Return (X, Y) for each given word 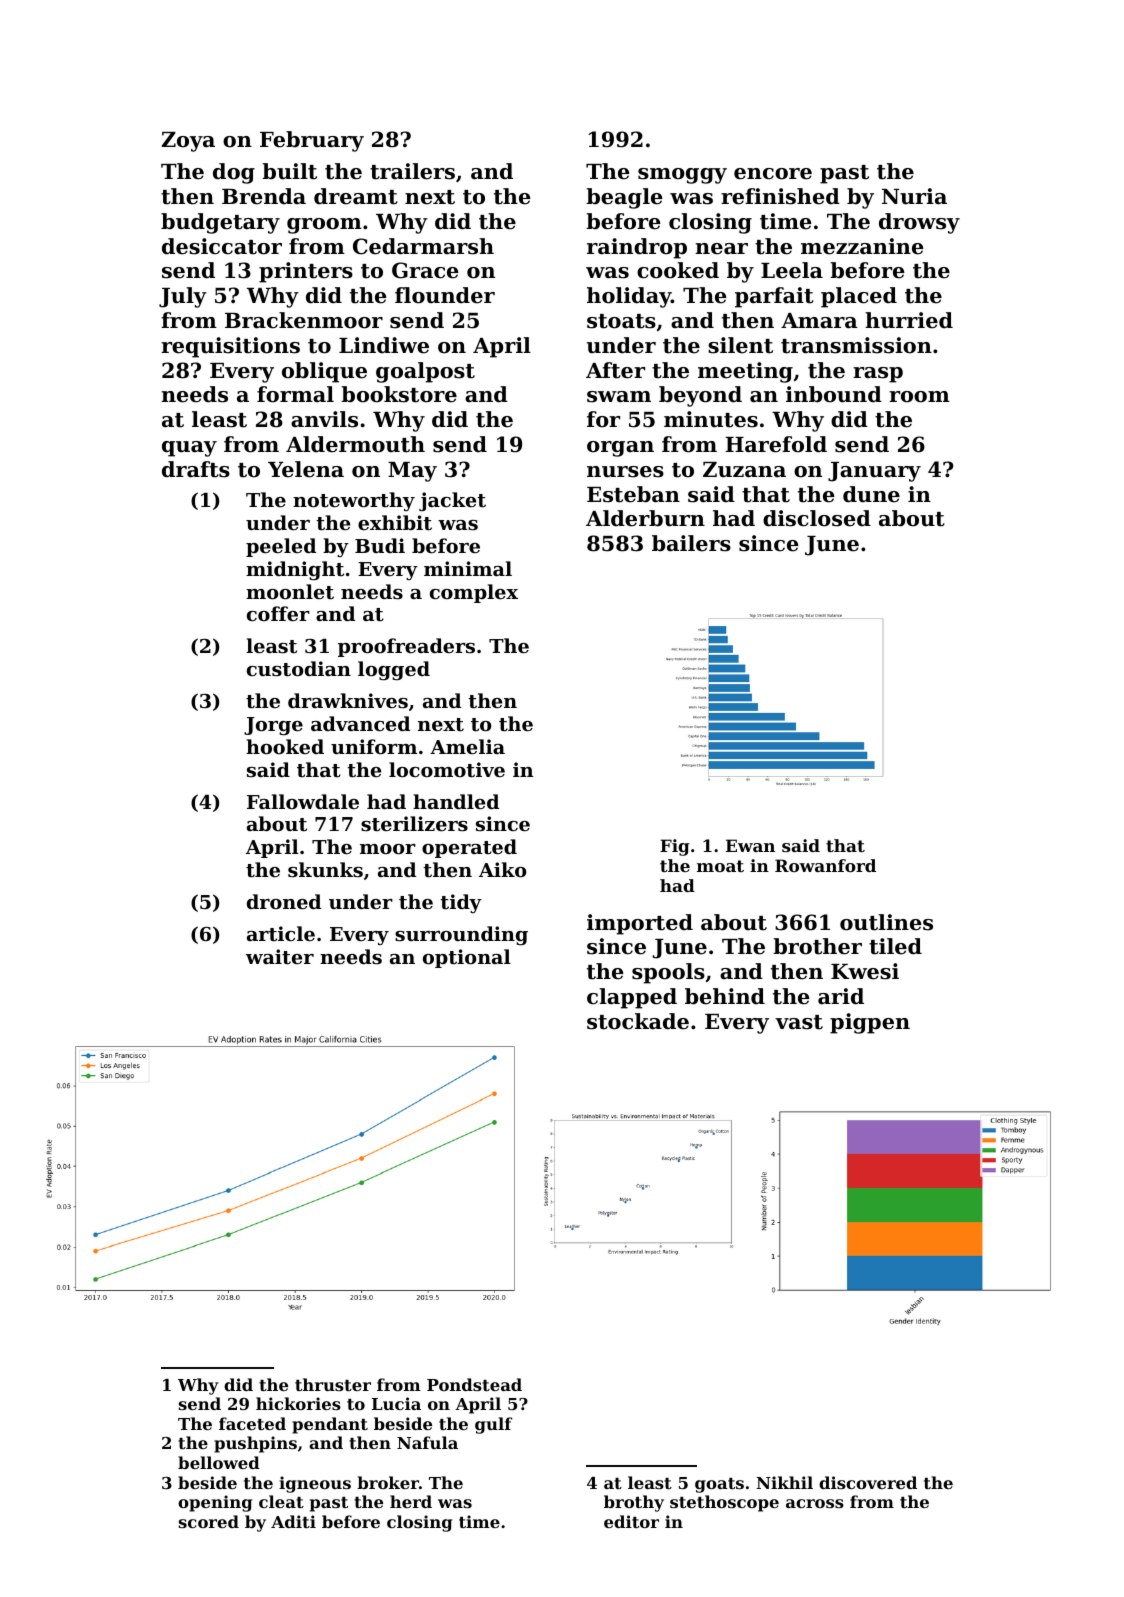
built (289, 171)
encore (773, 174)
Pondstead (474, 1384)
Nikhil (784, 1482)
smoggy (682, 176)
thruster (333, 1384)
